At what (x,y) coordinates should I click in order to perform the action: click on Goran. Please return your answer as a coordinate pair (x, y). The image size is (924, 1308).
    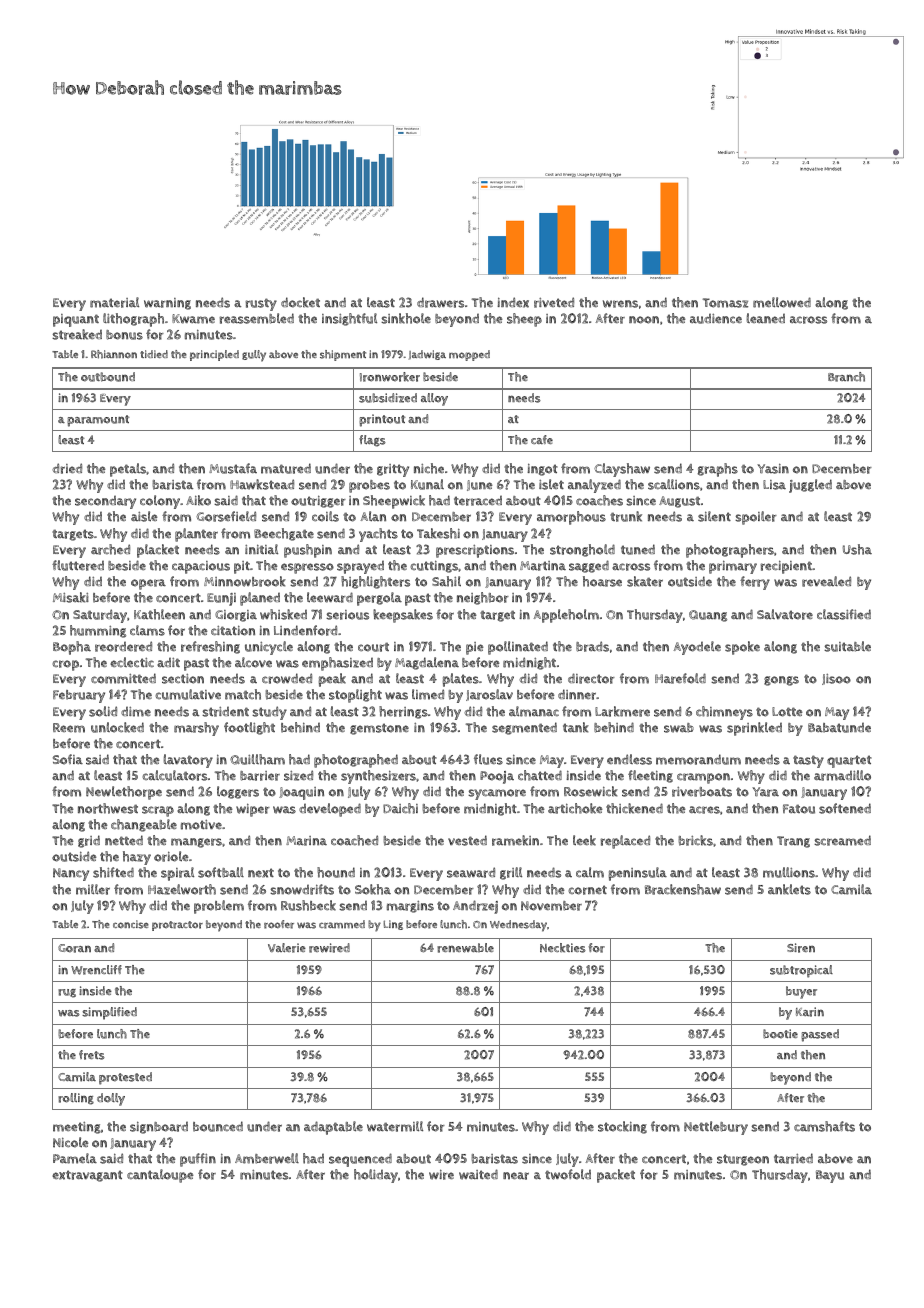
    Looking at the image, I should click on (74, 948).
